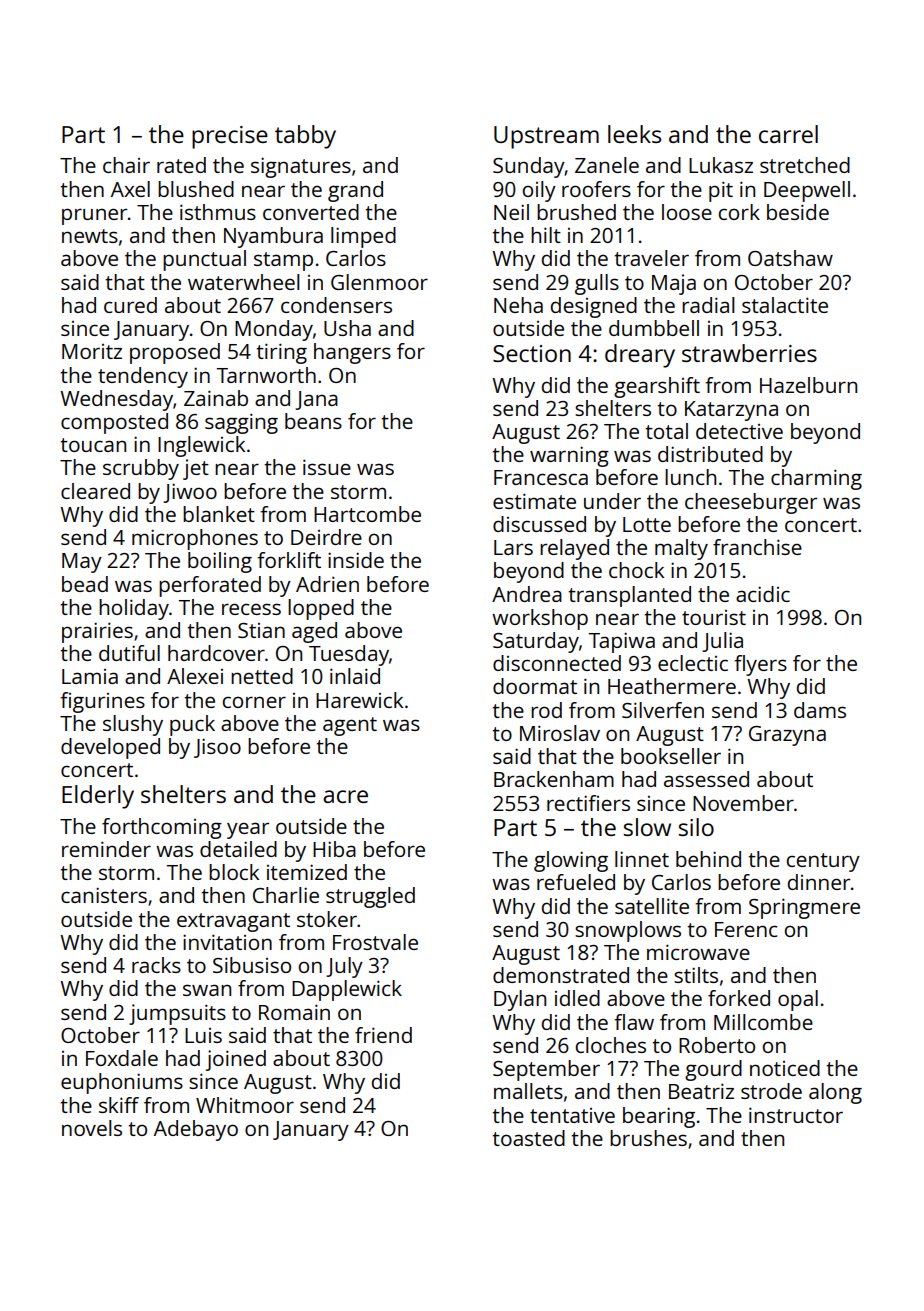 The image size is (924, 1311). I want to click on microphones, so click(195, 539).
